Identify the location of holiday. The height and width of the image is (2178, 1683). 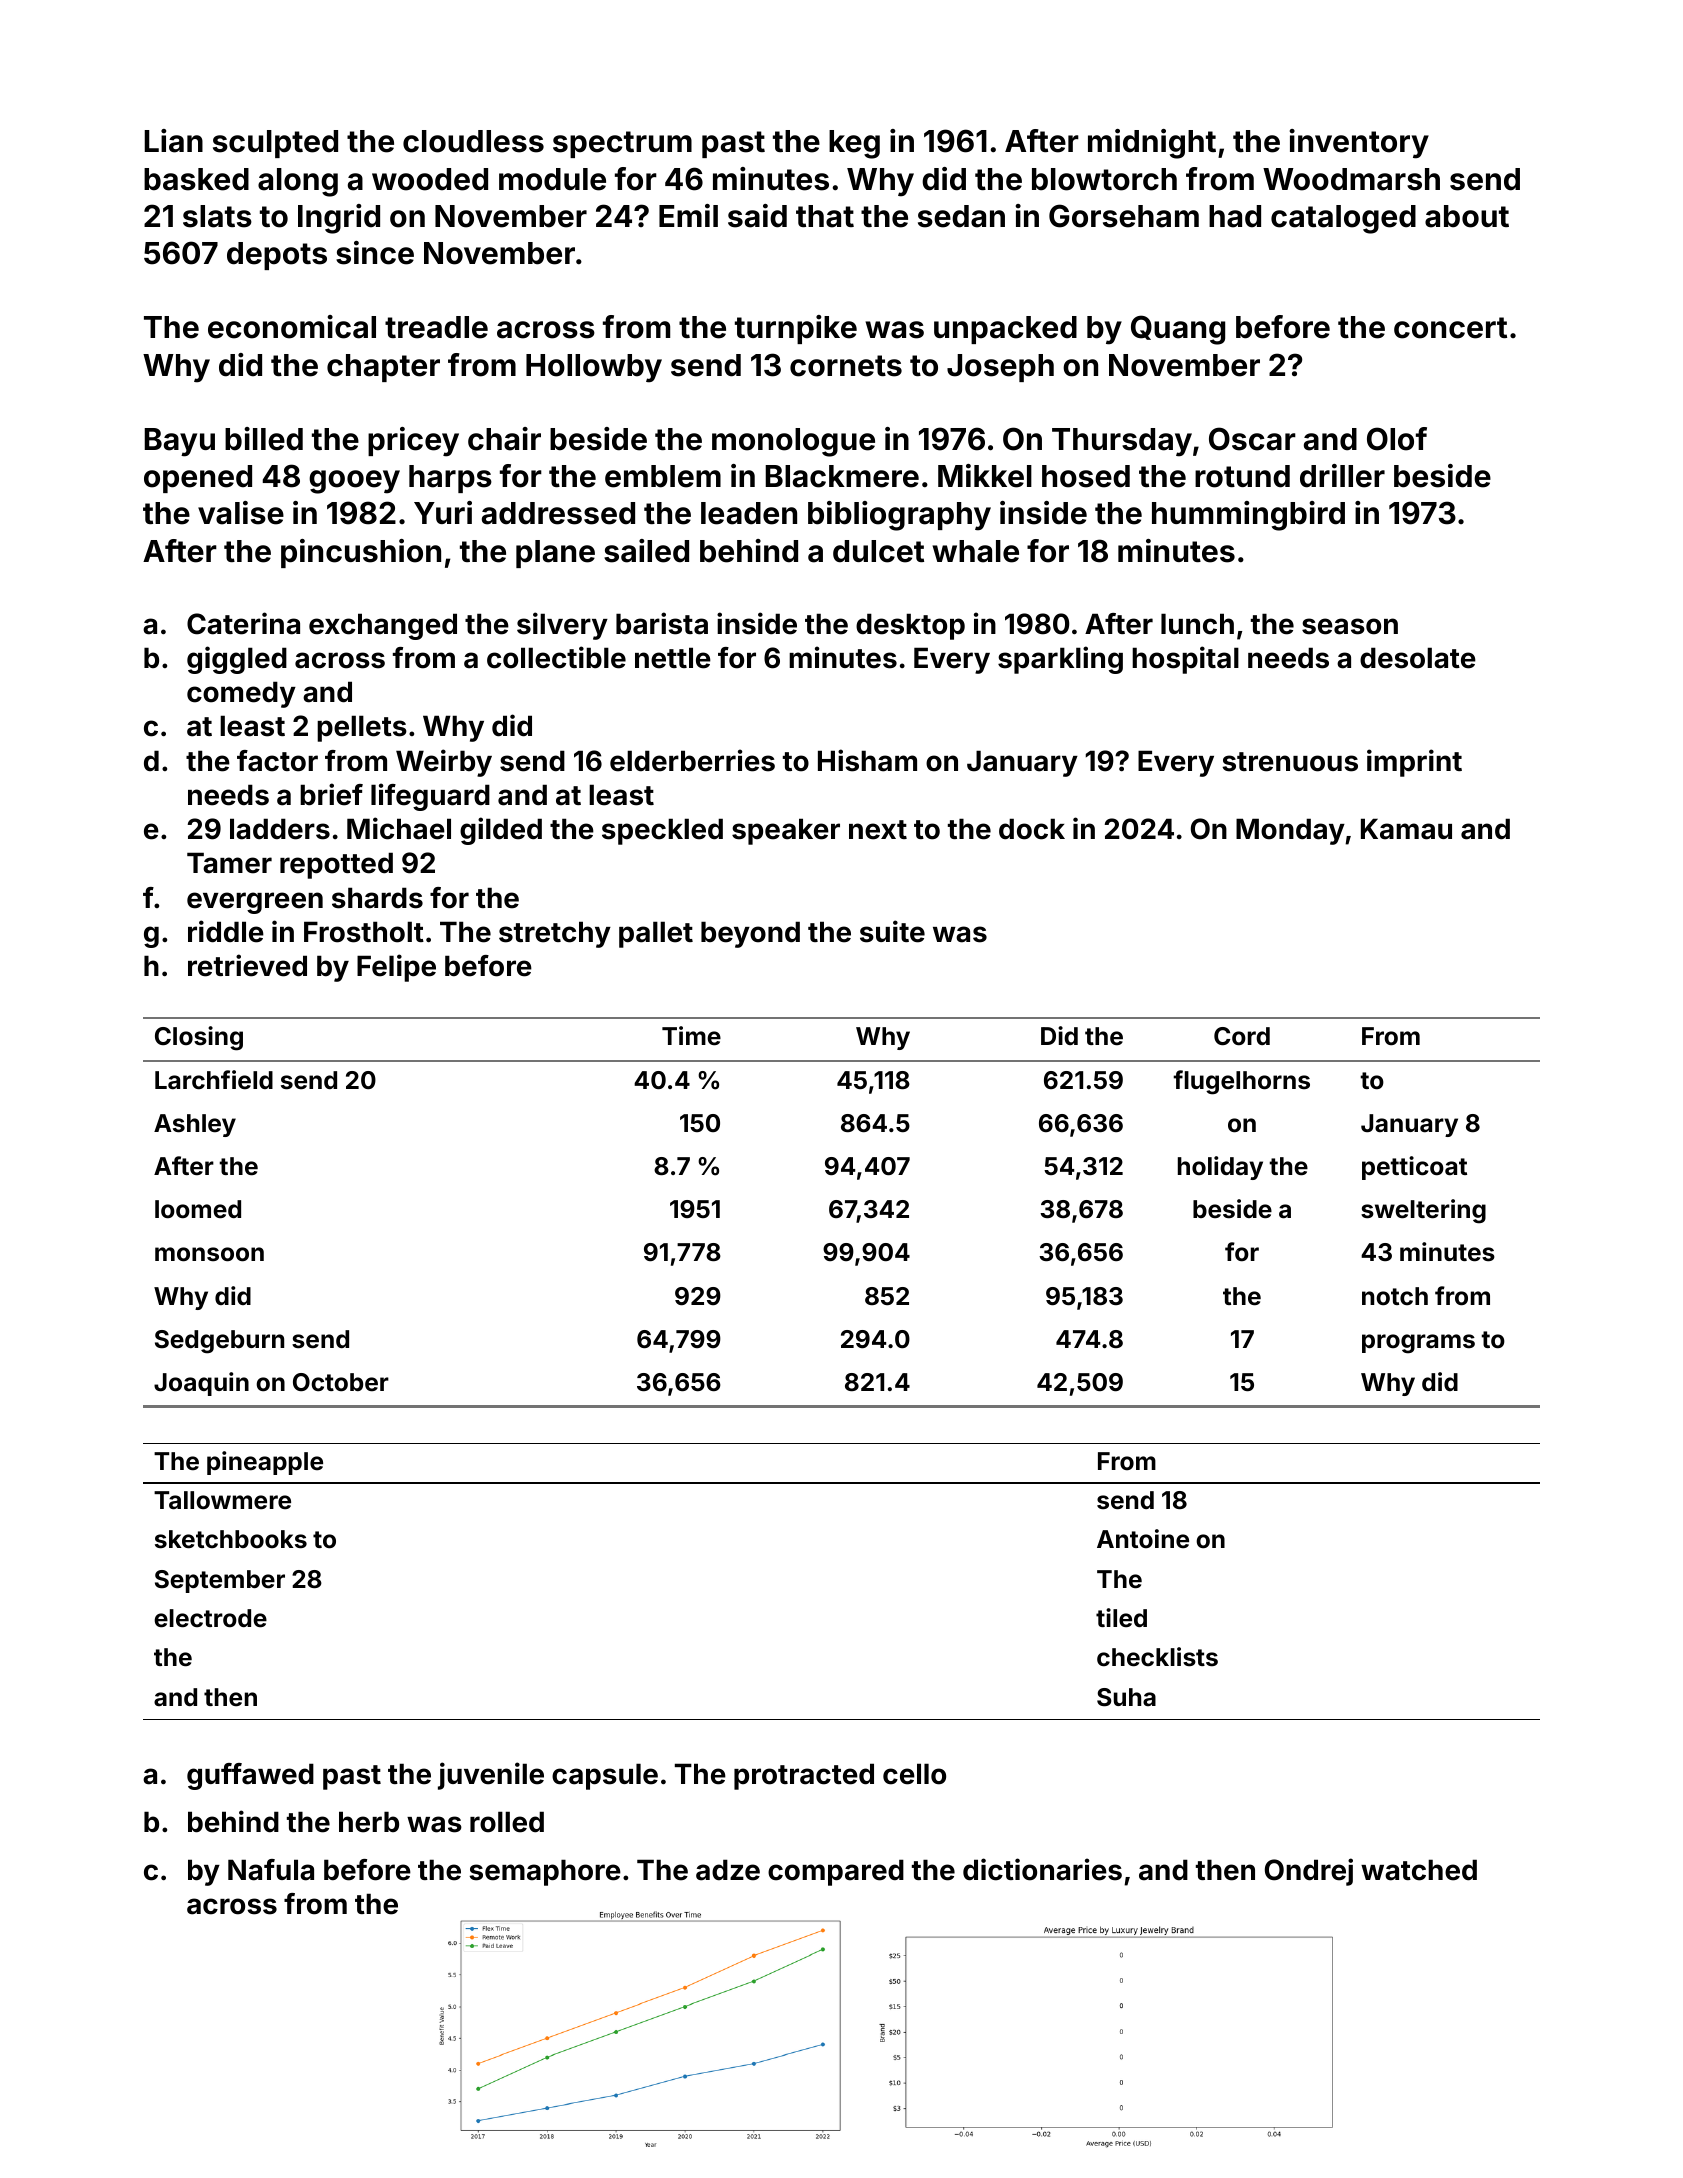
(1220, 1168).
